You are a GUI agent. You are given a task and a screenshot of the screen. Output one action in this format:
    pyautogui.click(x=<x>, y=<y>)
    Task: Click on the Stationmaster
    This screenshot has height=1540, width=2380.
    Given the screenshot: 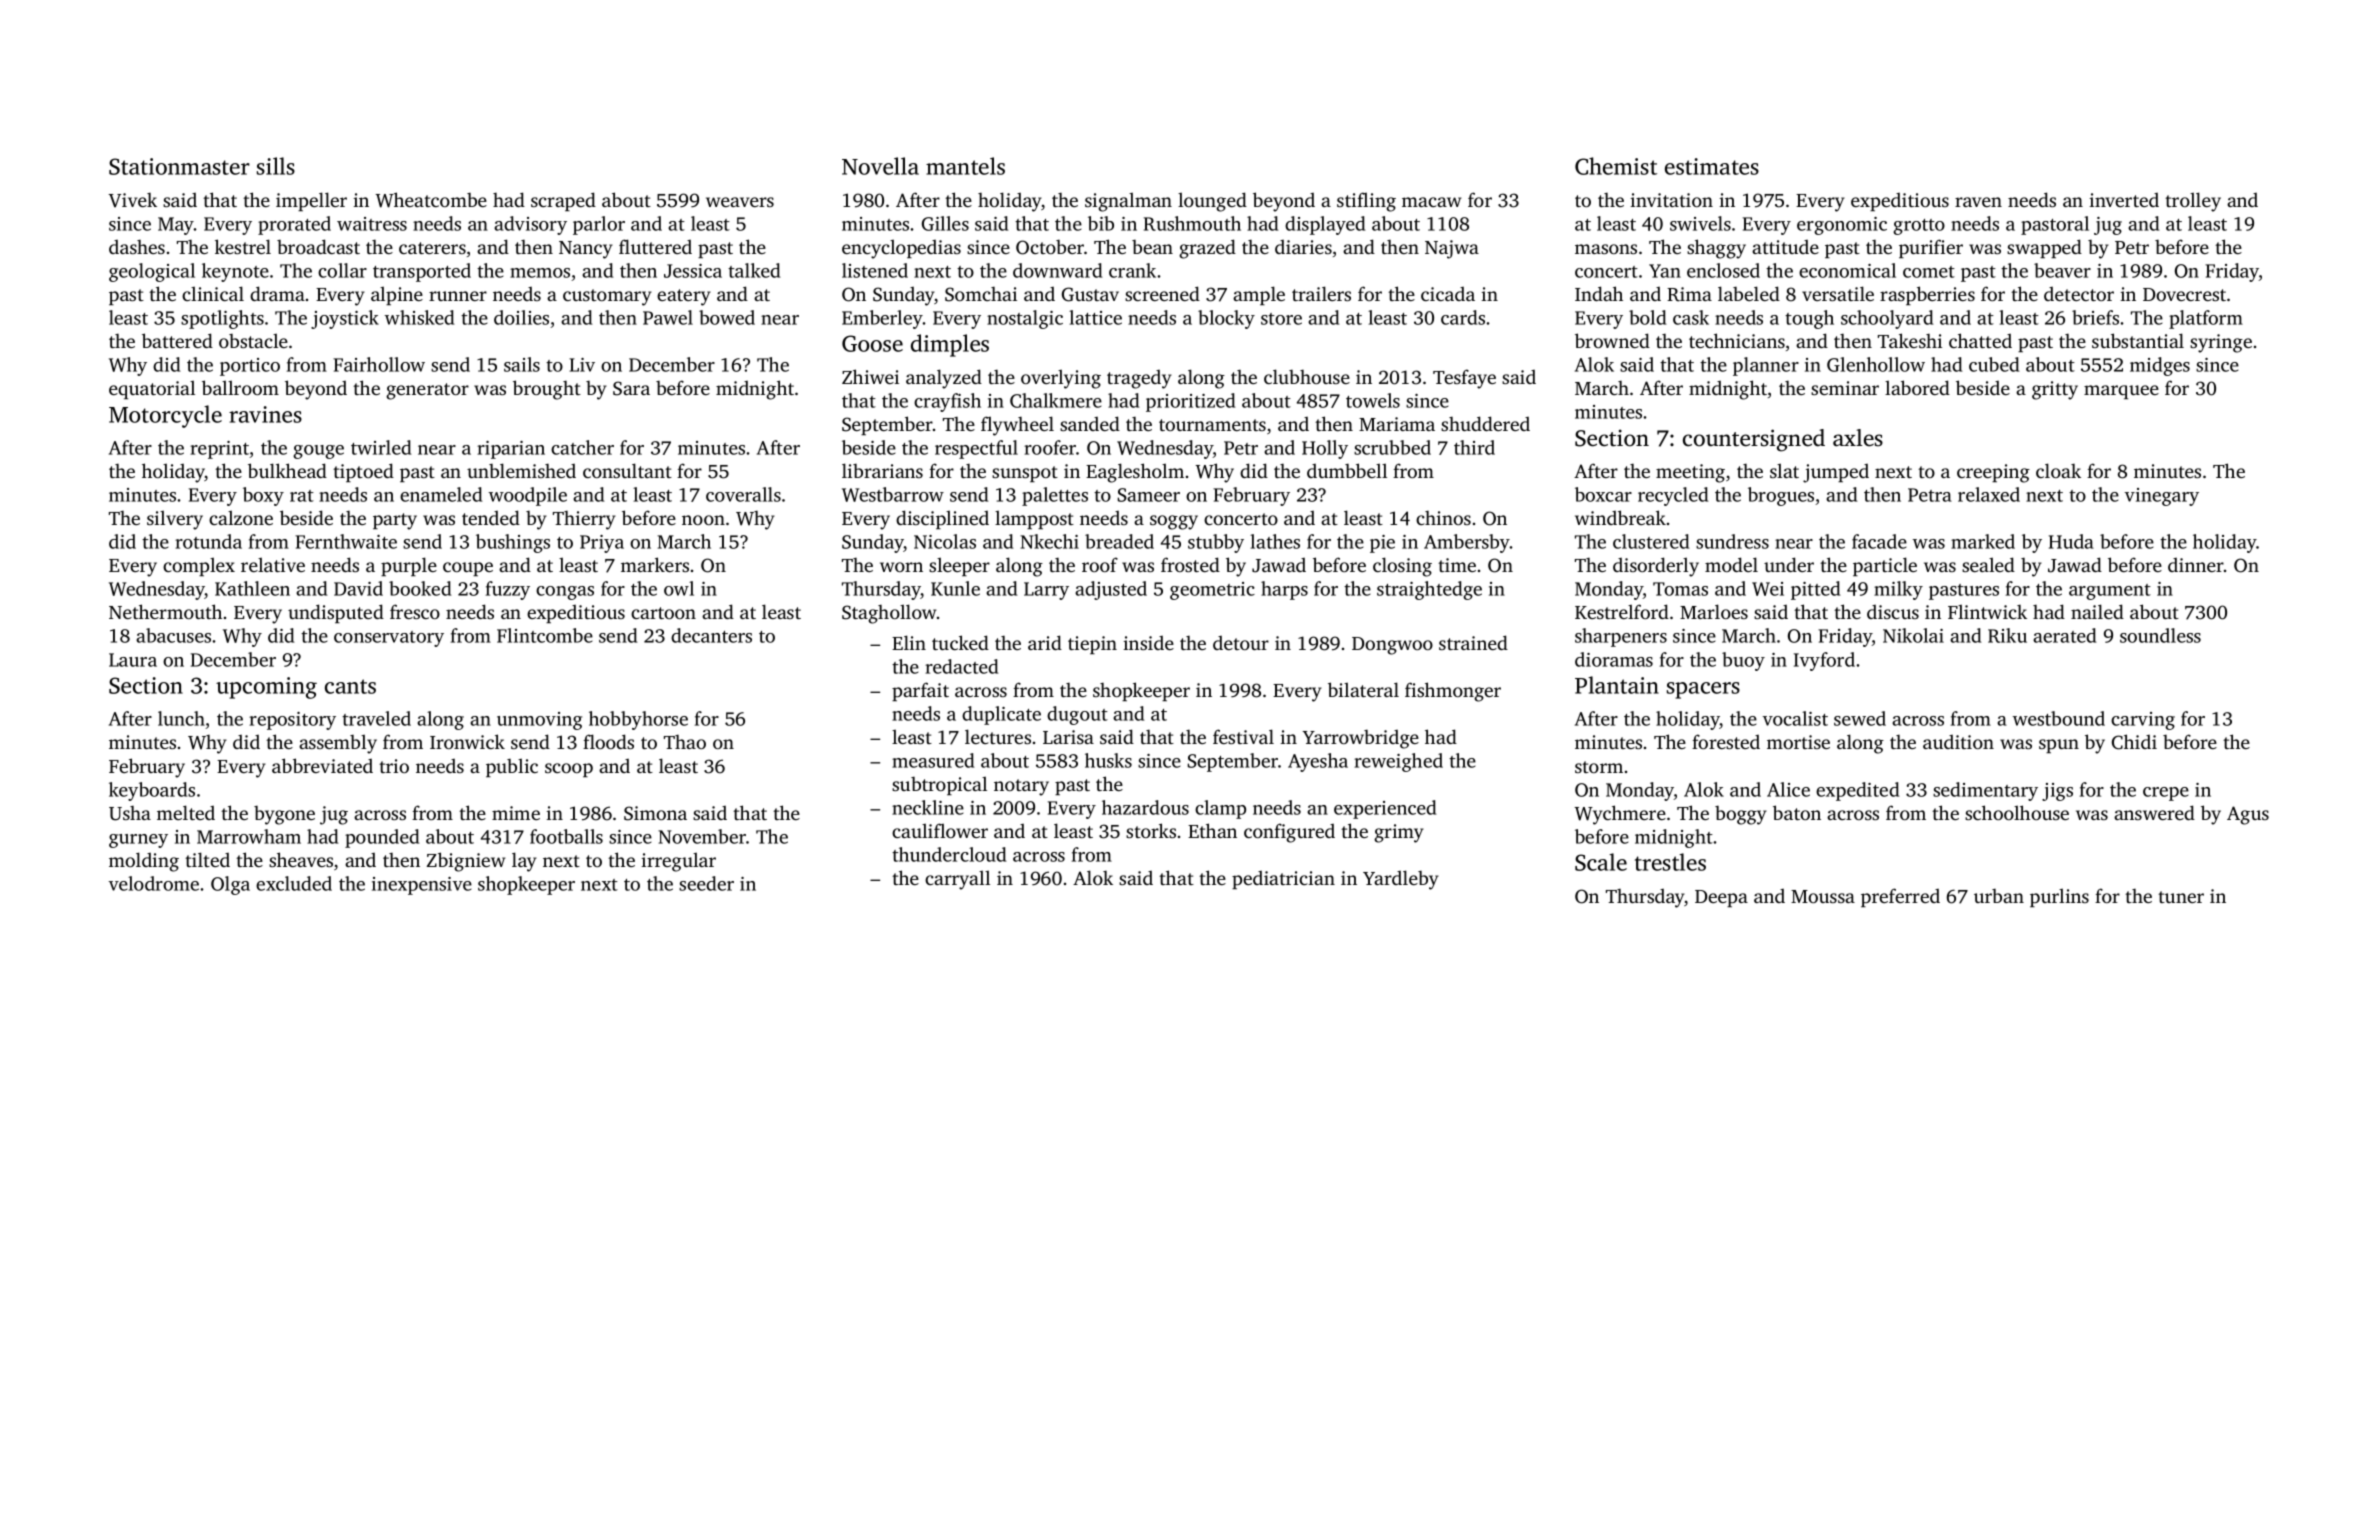 What is the action you would take?
    pyautogui.click(x=179, y=166)
